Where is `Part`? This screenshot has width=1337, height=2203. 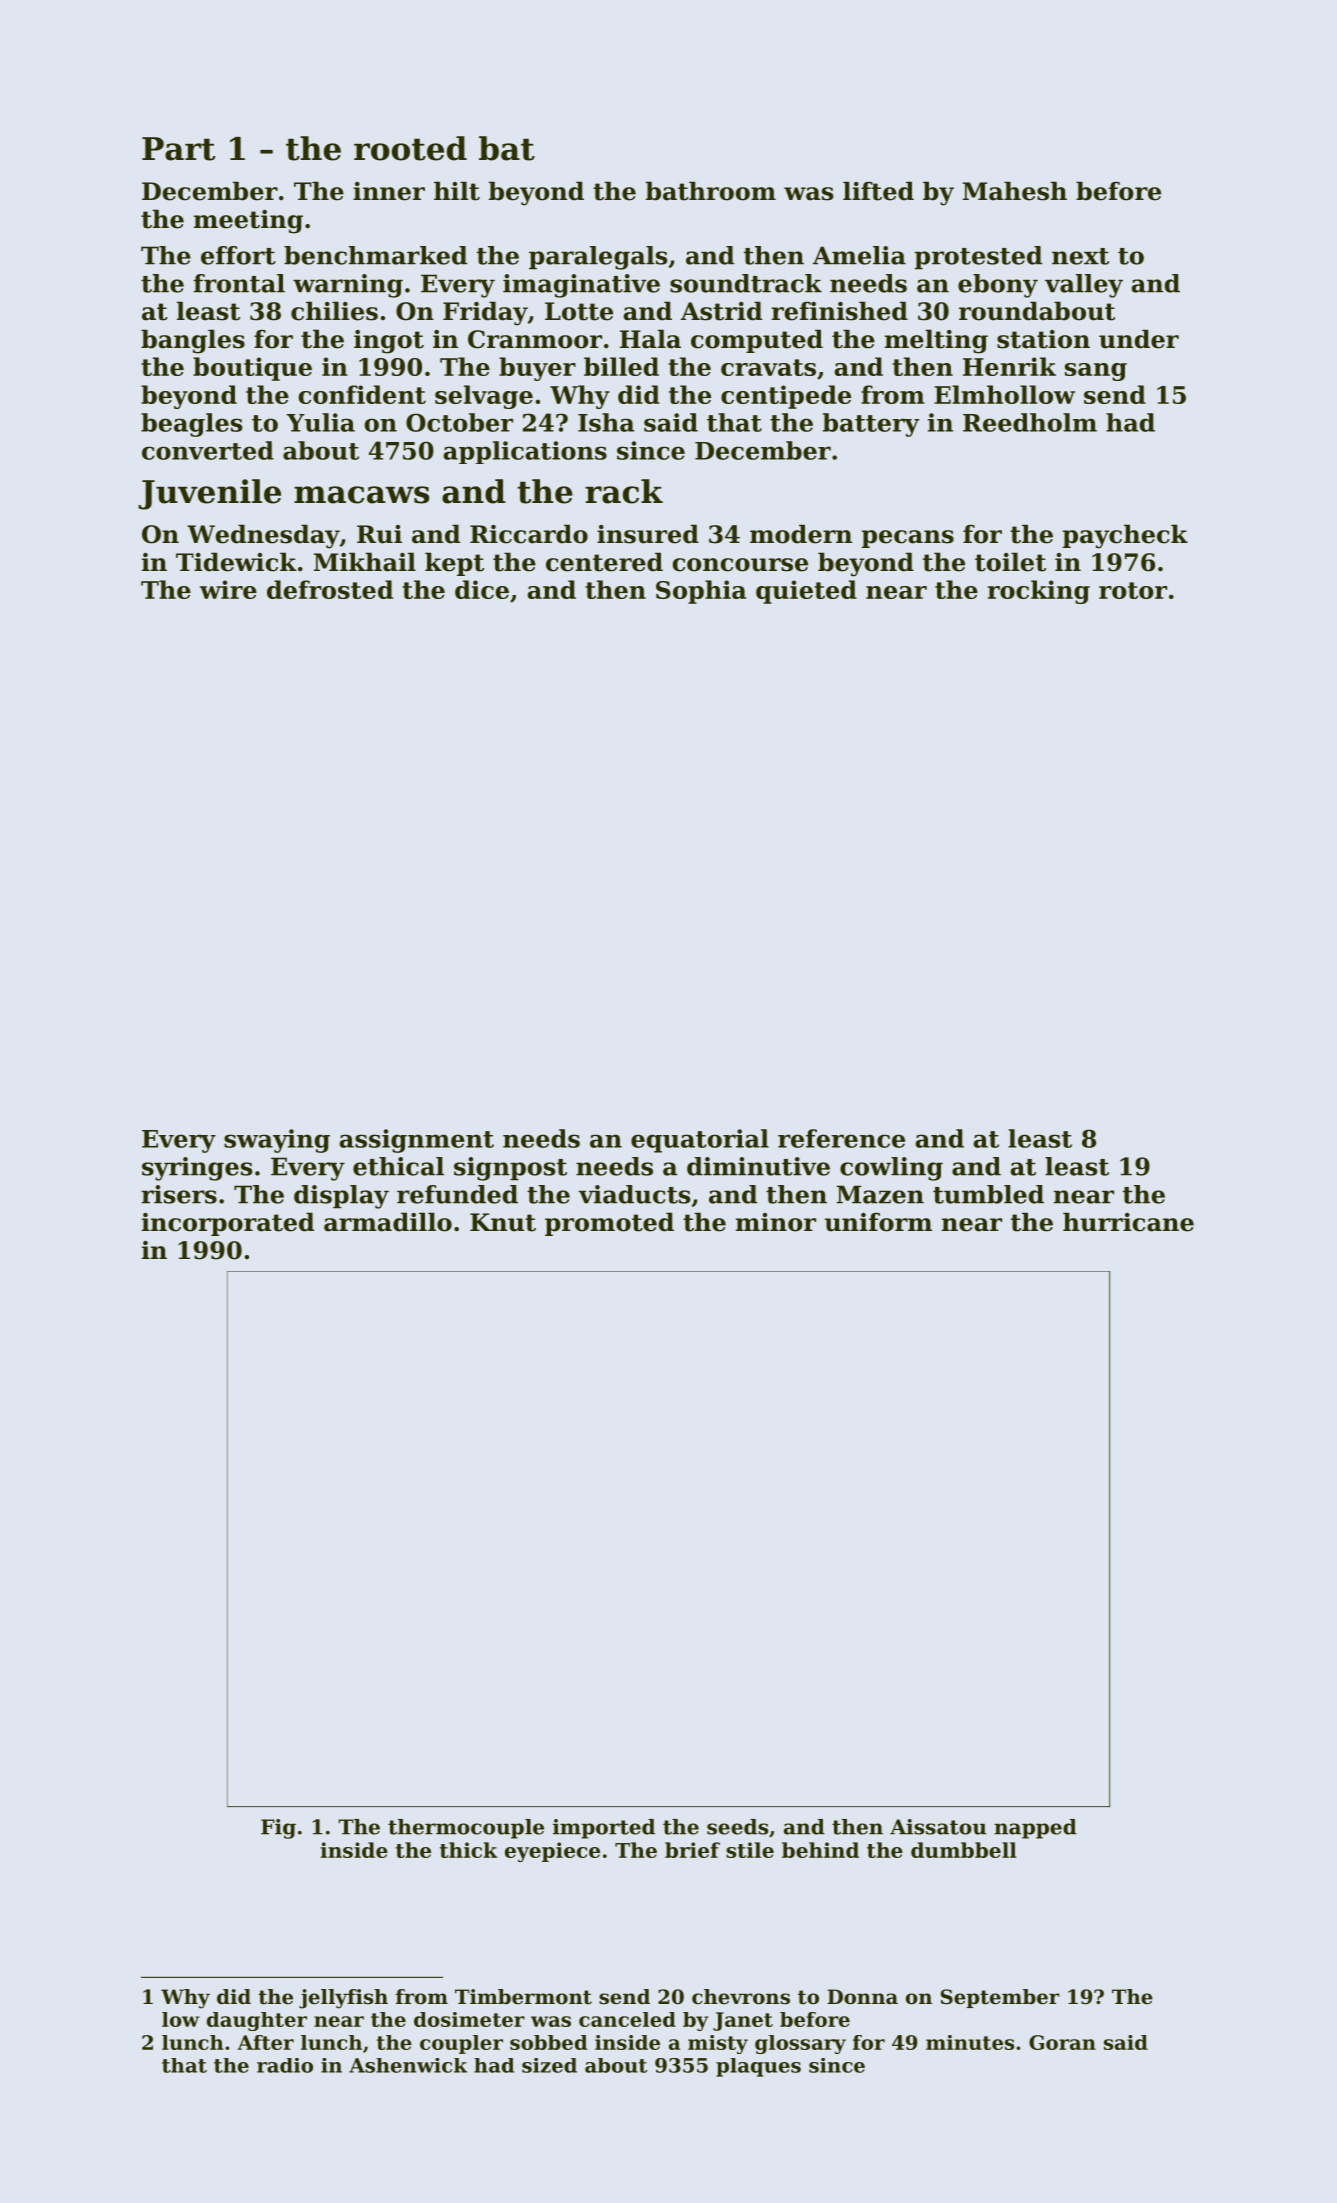 Part is located at coordinates (178, 149).
